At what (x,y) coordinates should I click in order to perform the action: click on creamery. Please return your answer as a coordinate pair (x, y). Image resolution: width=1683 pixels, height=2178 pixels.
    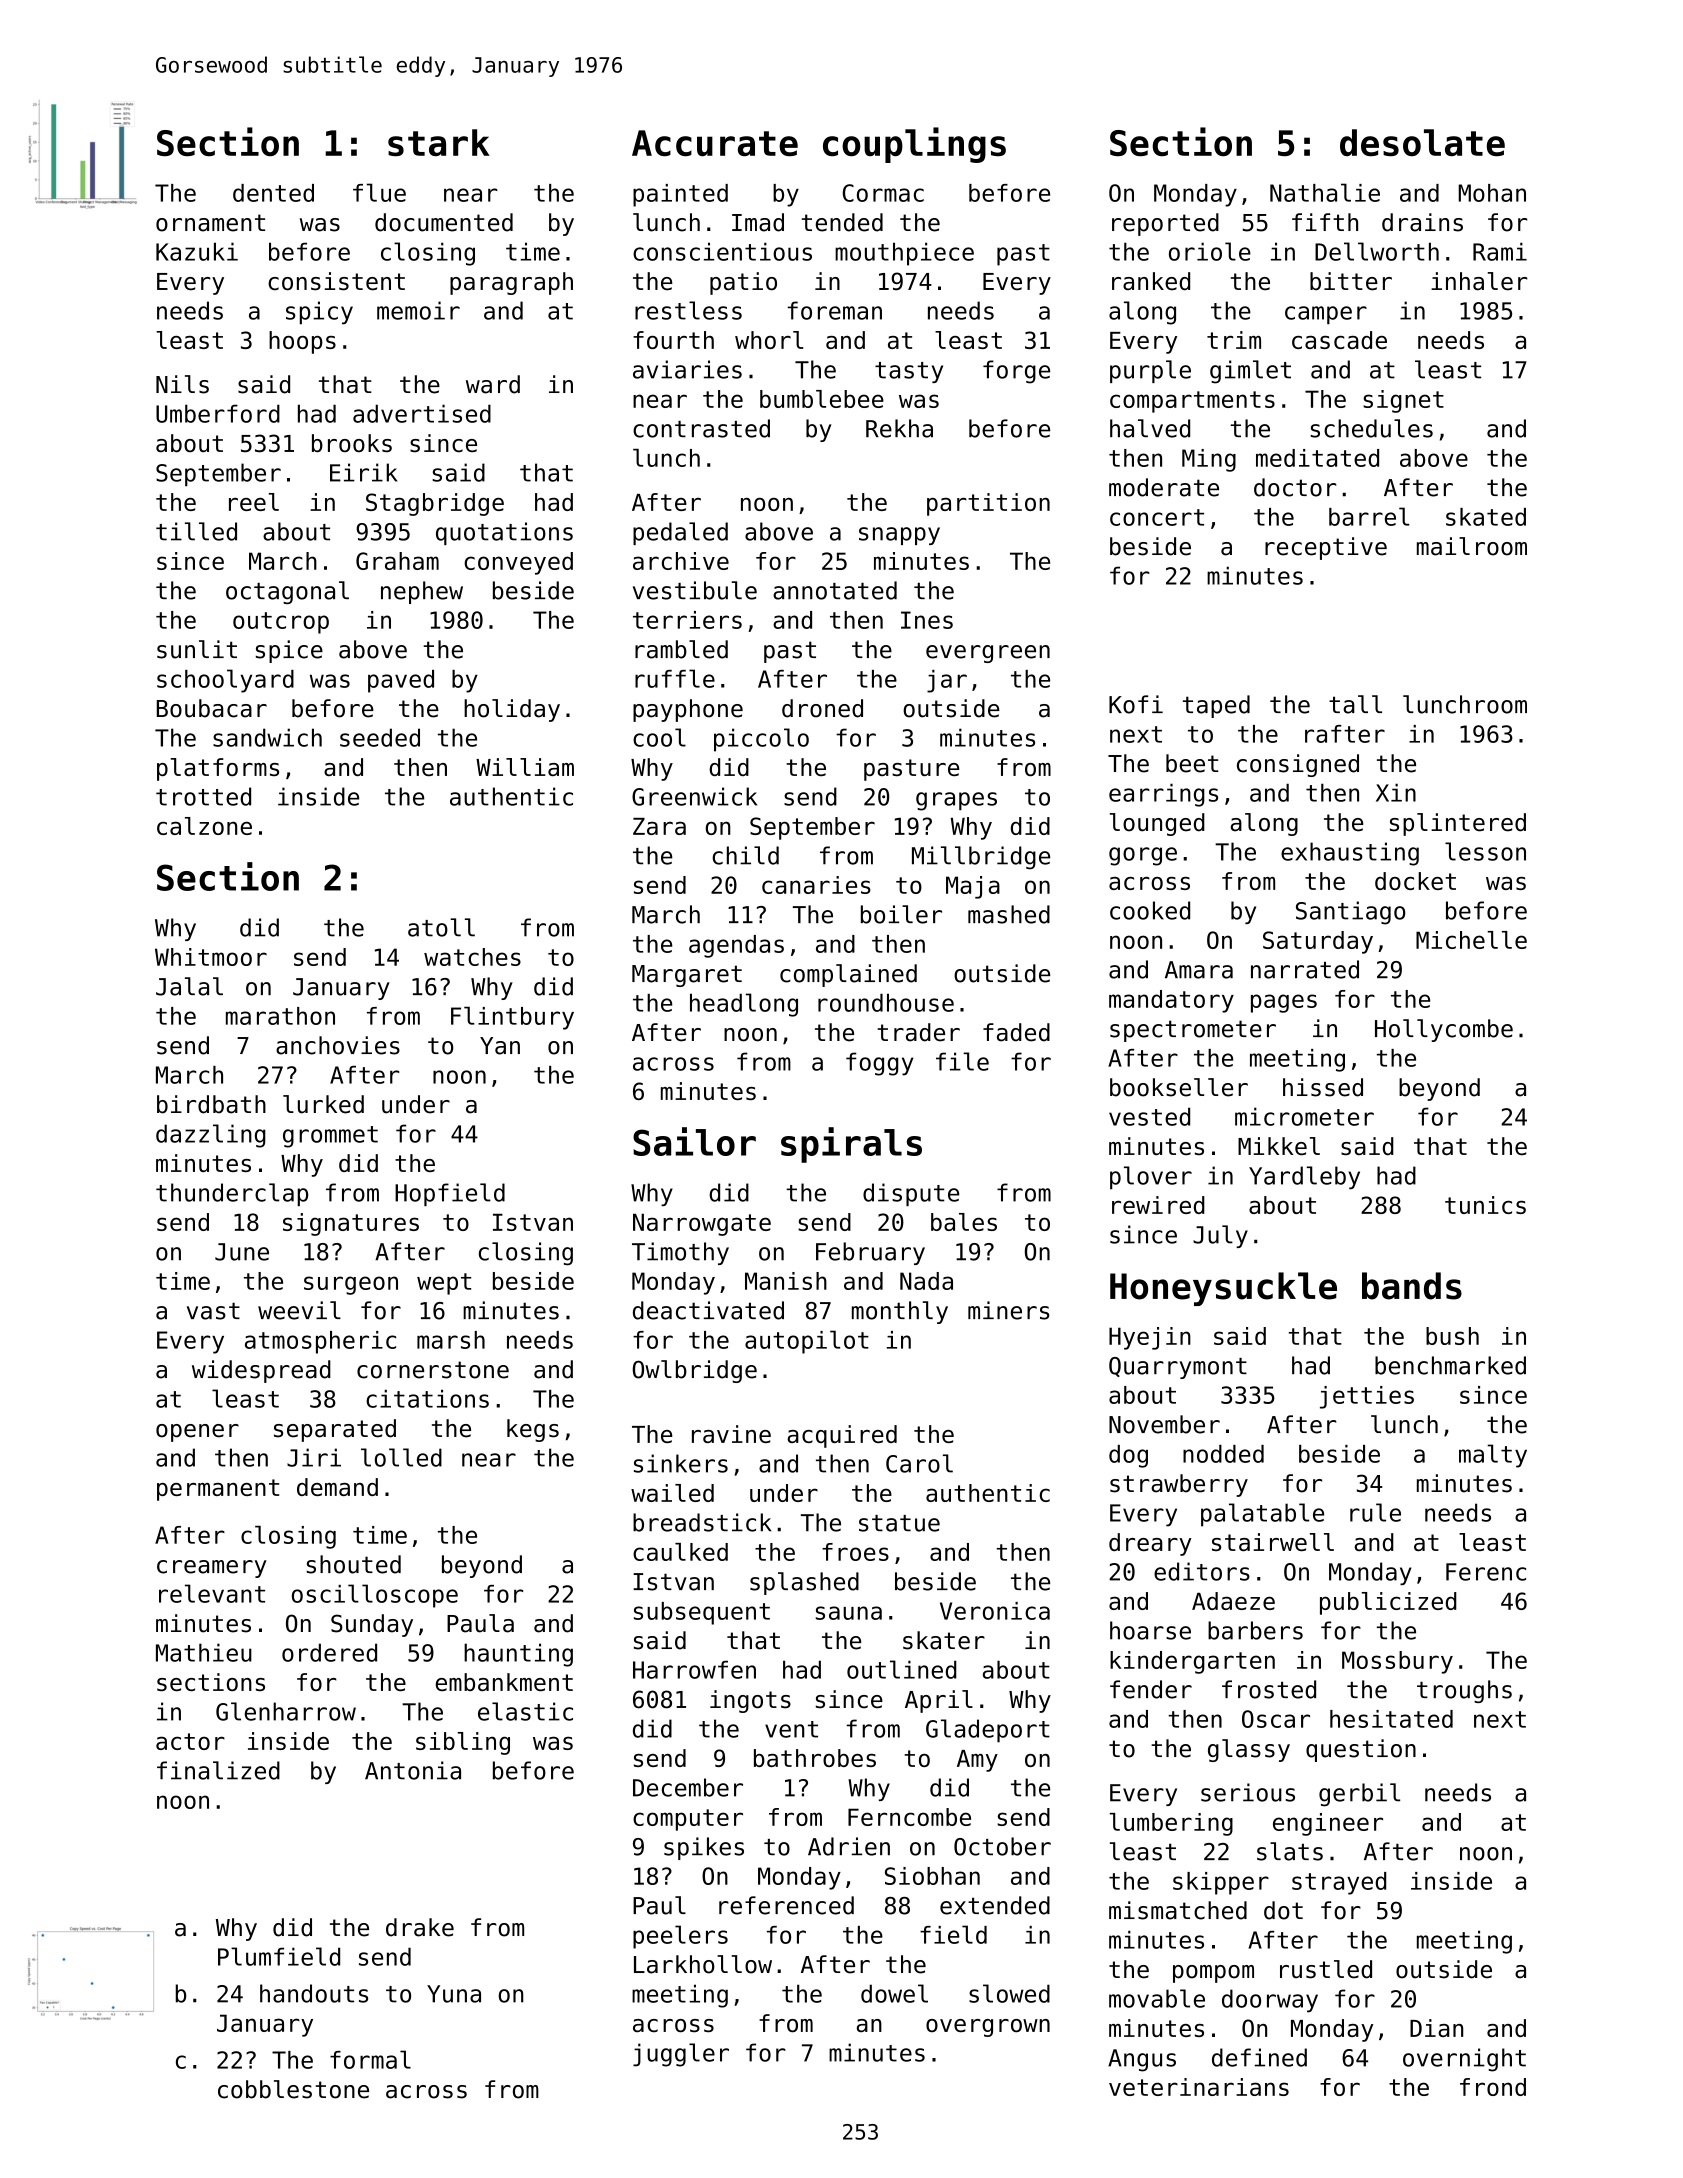
    Looking at the image, I should click on (212, 1569).
